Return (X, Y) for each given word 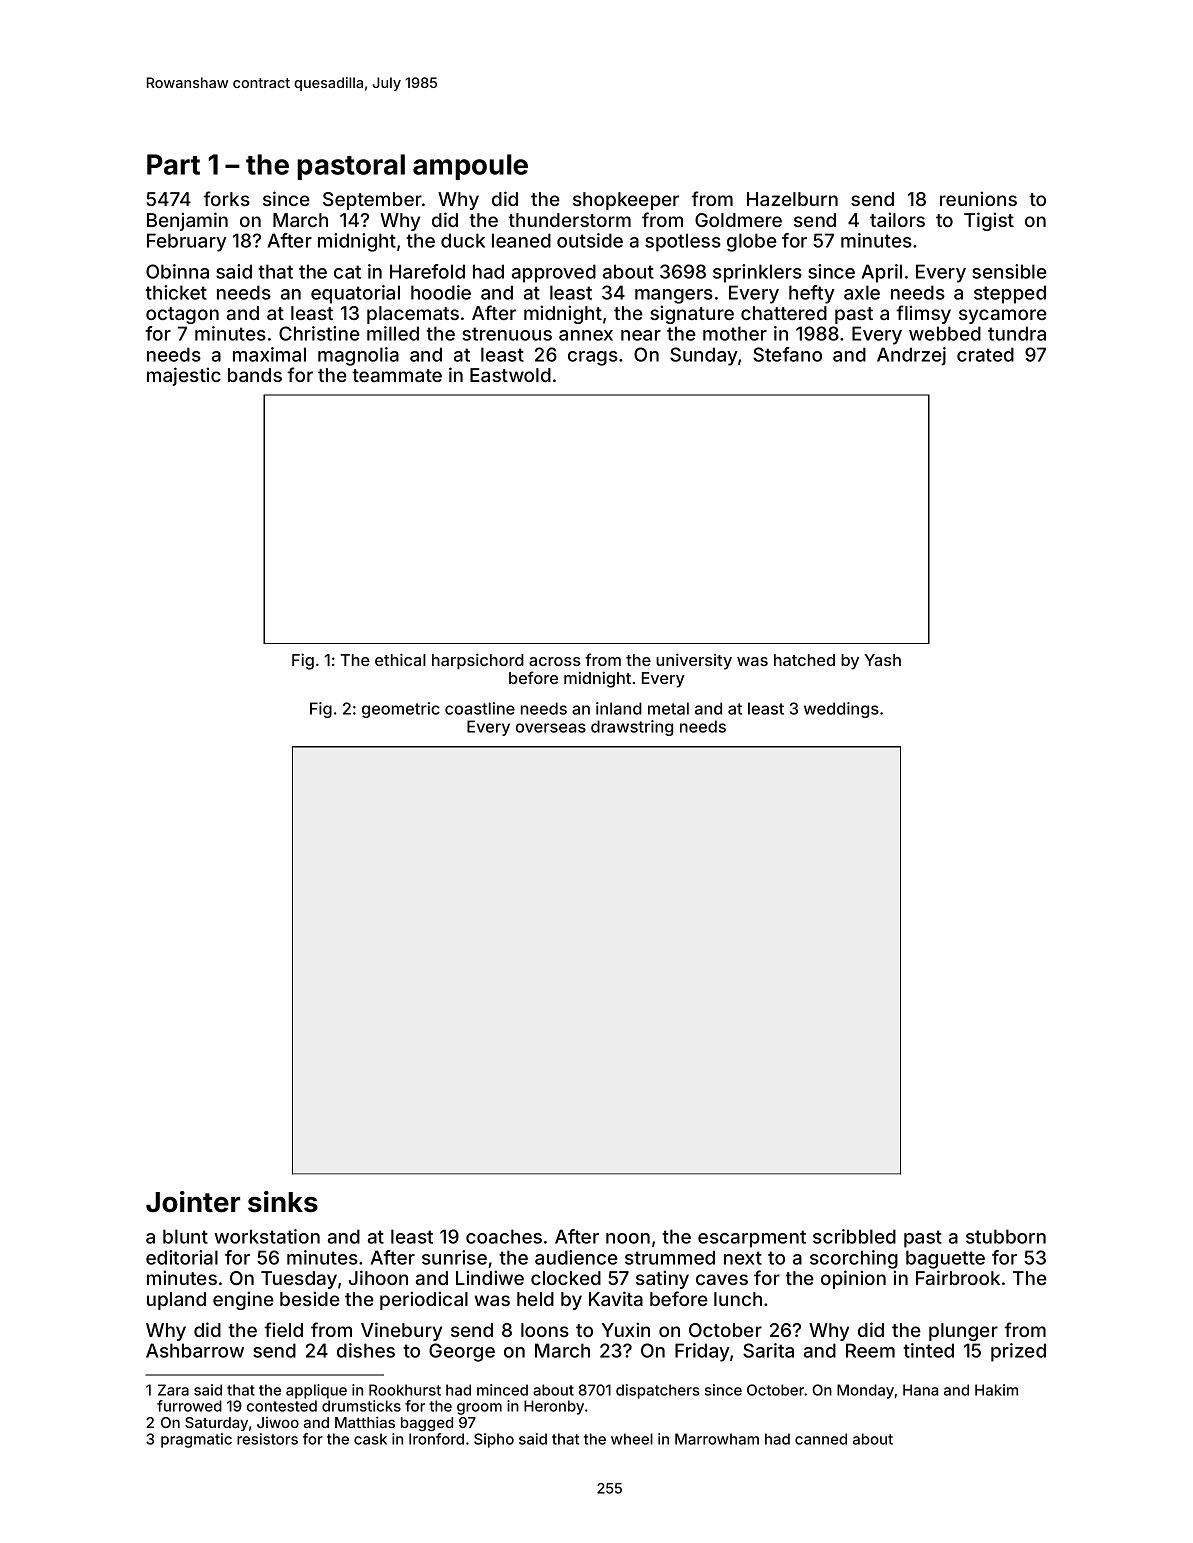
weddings (841, 710)
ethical (400, 659)
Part (173, 164)
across (555, 661)
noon (628, 1238)
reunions (978, 198)
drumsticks (361, 1406)
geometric (401, 710)
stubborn (1006, 1236)
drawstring (632, 728)
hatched (804, 660)
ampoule (470, 167)
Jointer (193, 1202)
